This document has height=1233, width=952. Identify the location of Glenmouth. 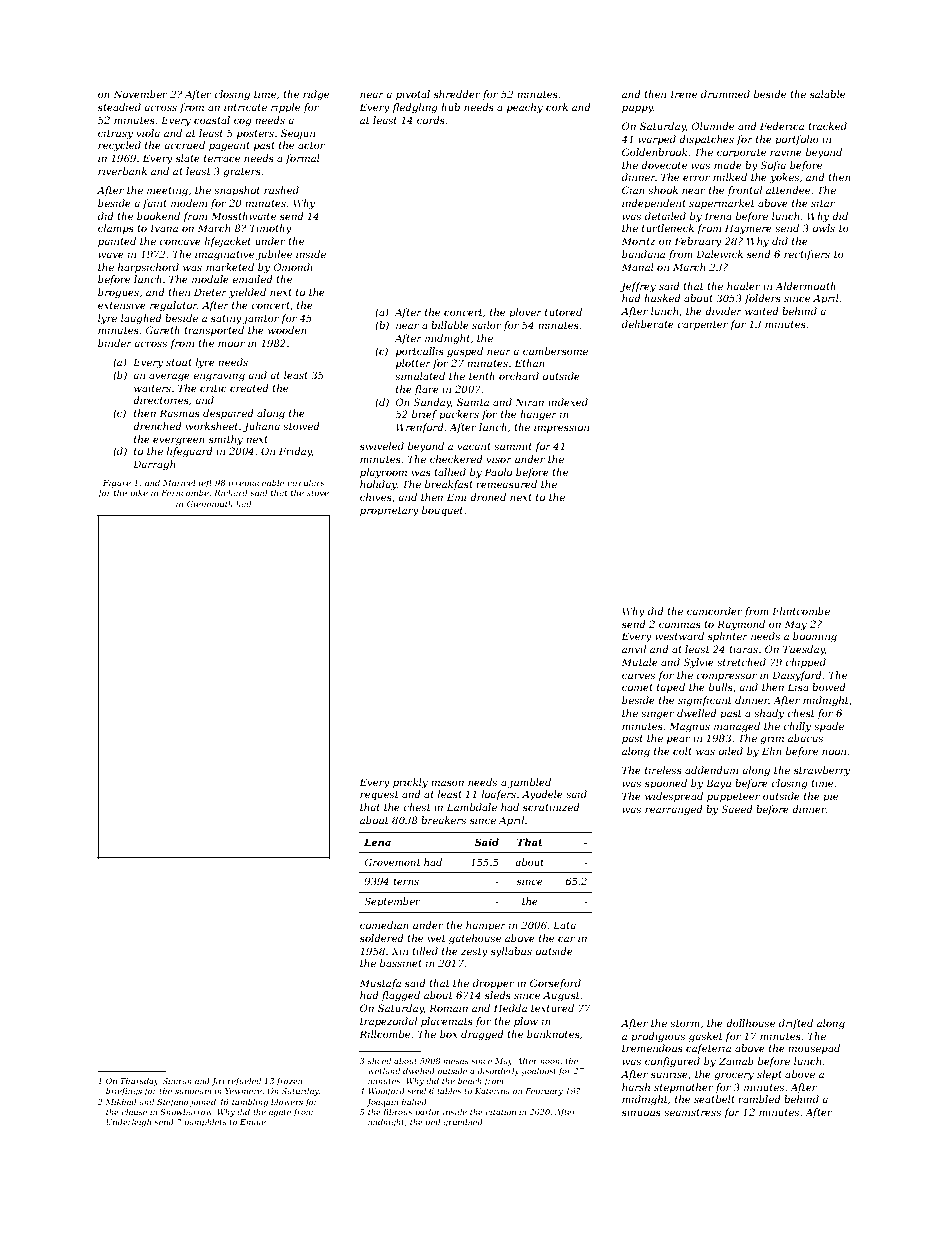
(210, 503).
